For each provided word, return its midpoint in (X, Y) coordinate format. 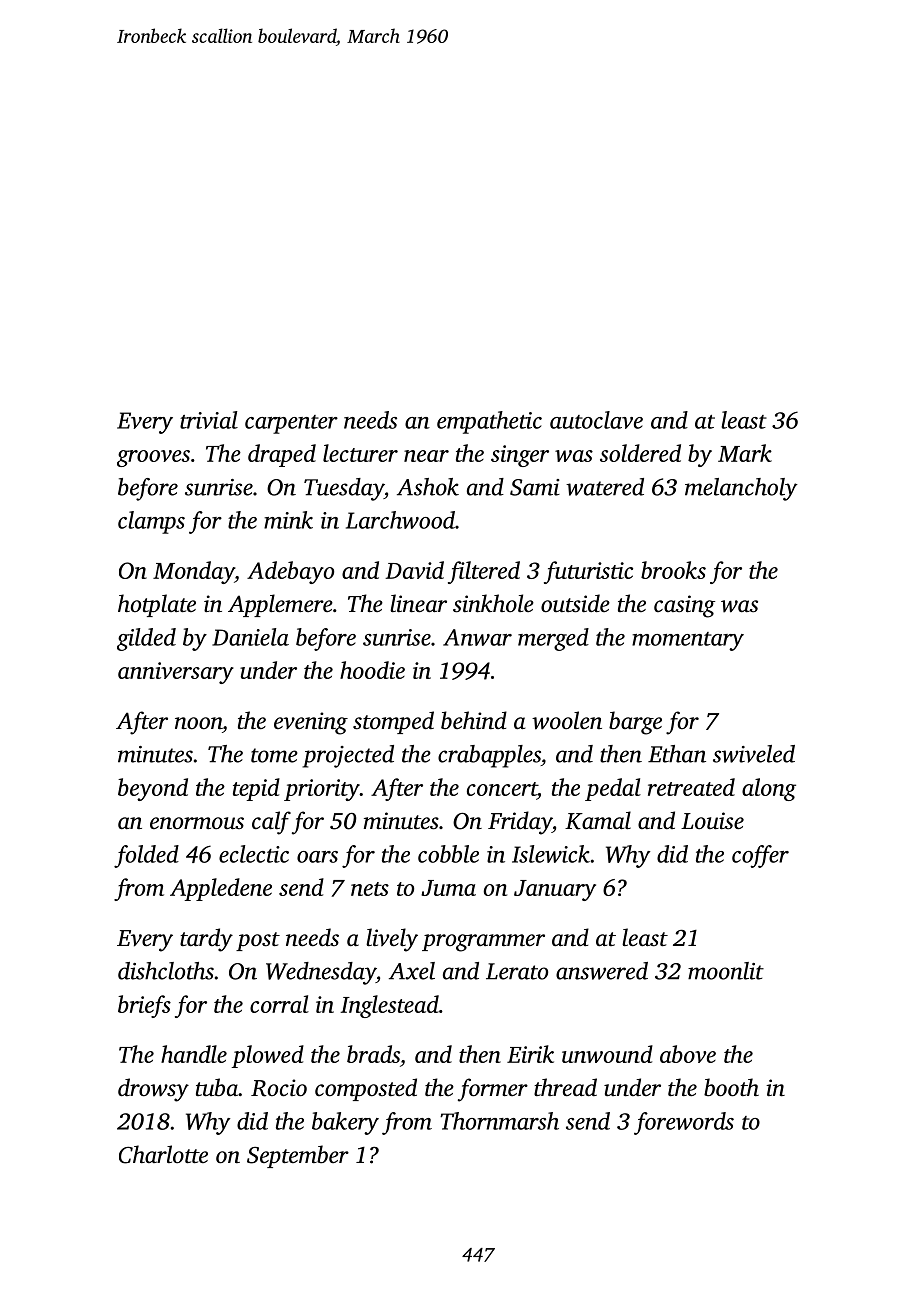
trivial (209, 420)
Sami (535, 487)
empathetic (489, 422)
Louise (712, 821)
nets (370, 889)
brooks (673, 570)
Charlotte (163, 1154)
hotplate (157, 605)
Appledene (221, 889)
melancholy (741, 489)
